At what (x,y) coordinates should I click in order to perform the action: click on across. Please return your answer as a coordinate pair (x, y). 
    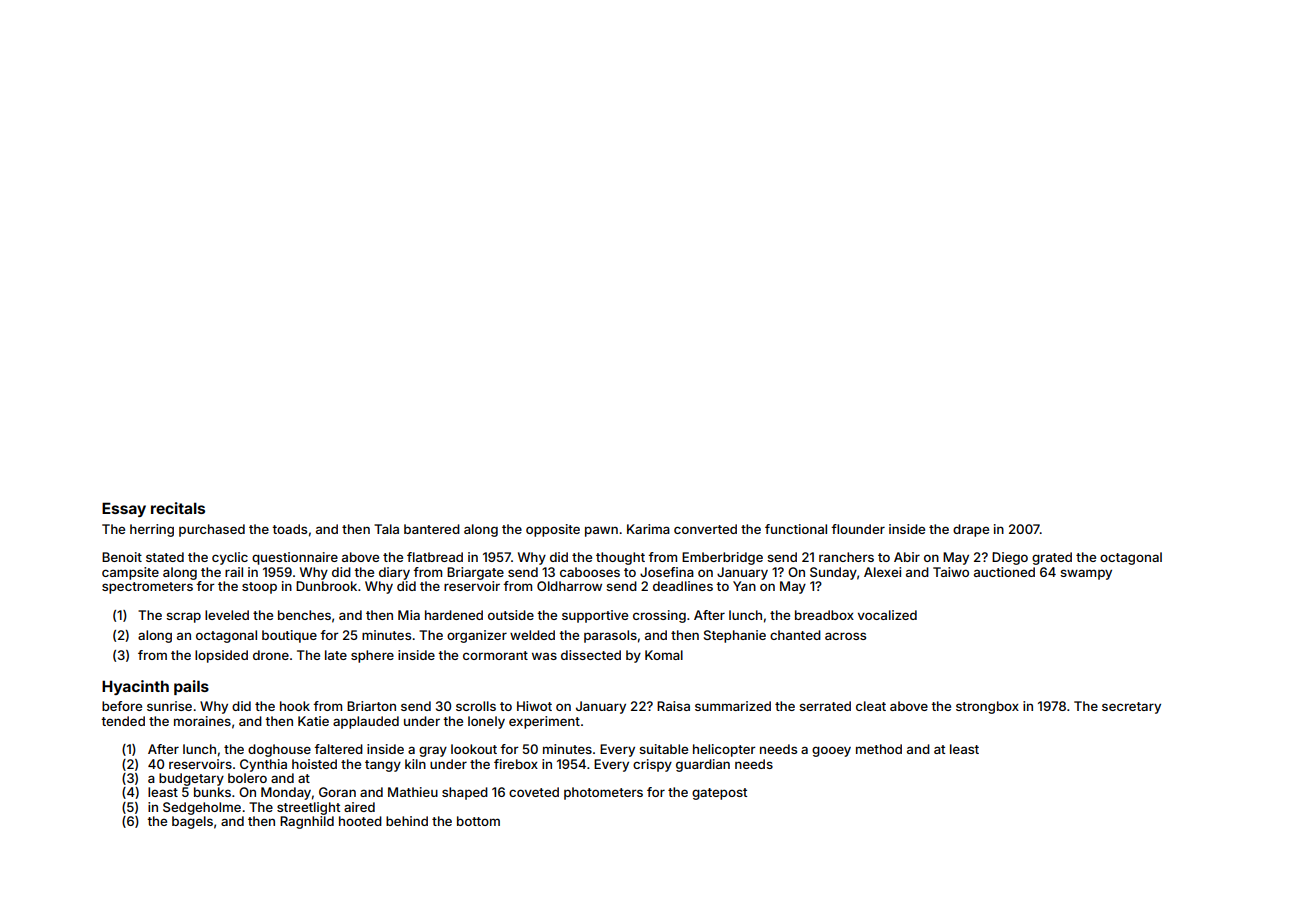
    Looking at the image, I should click on (845, 636).
